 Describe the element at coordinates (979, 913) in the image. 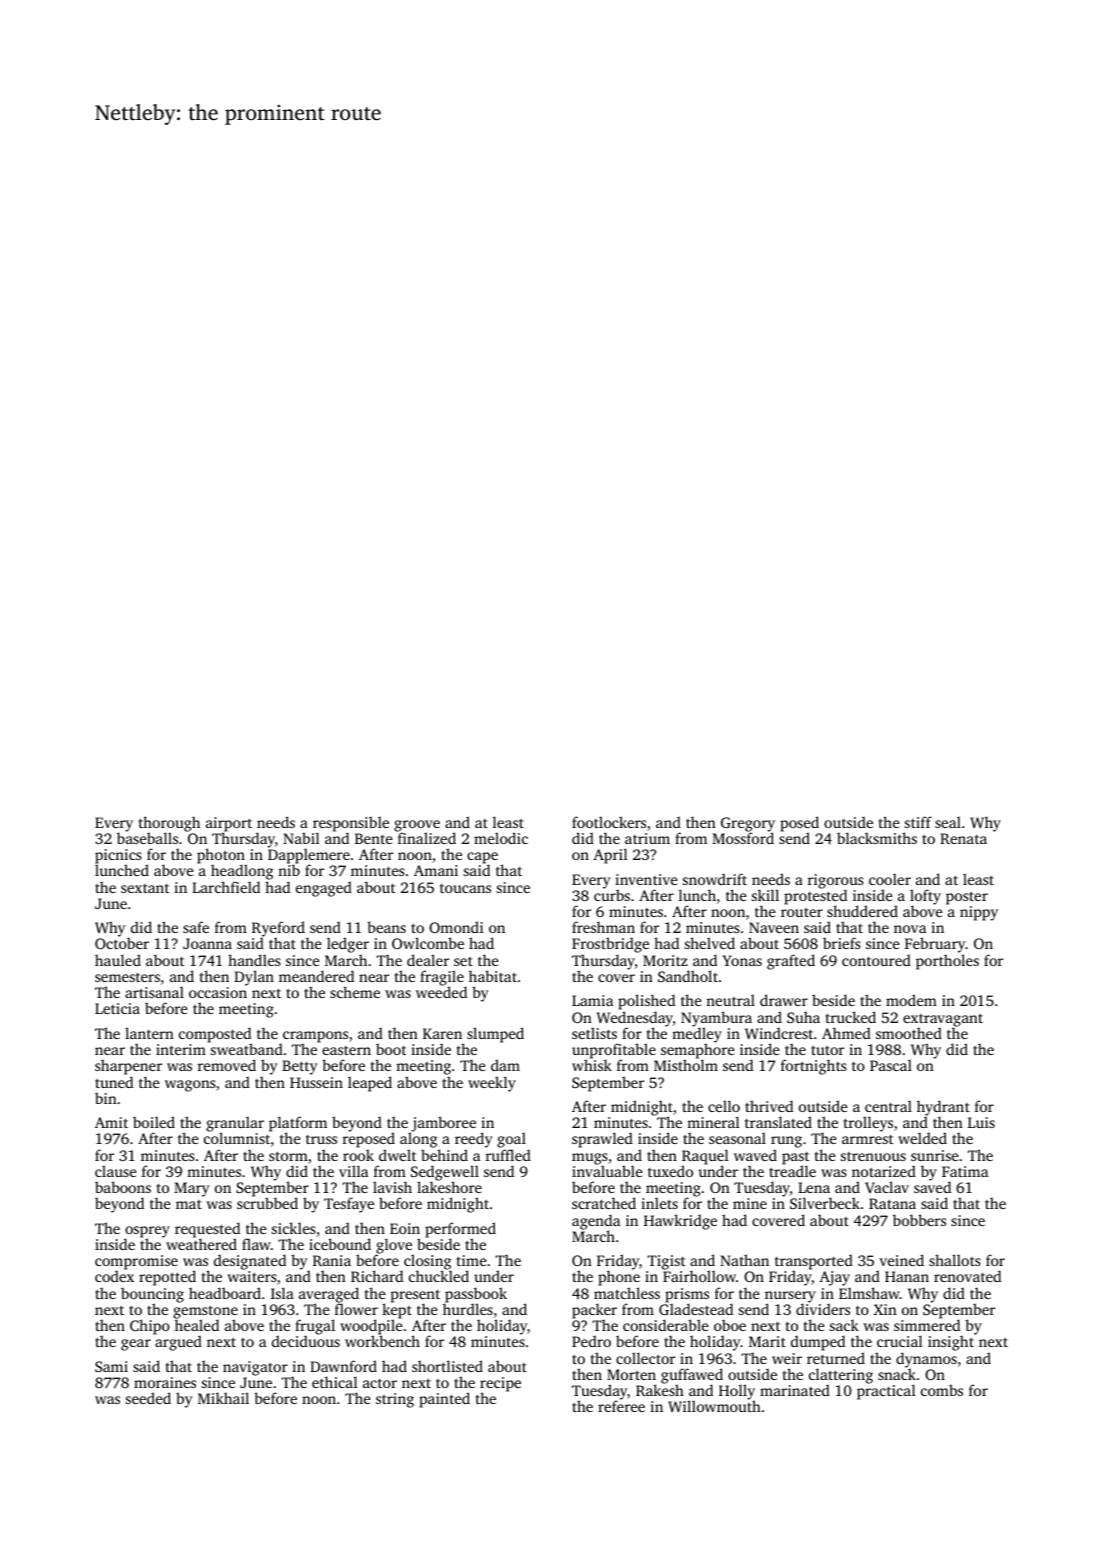

I see `nippy` at that location.
